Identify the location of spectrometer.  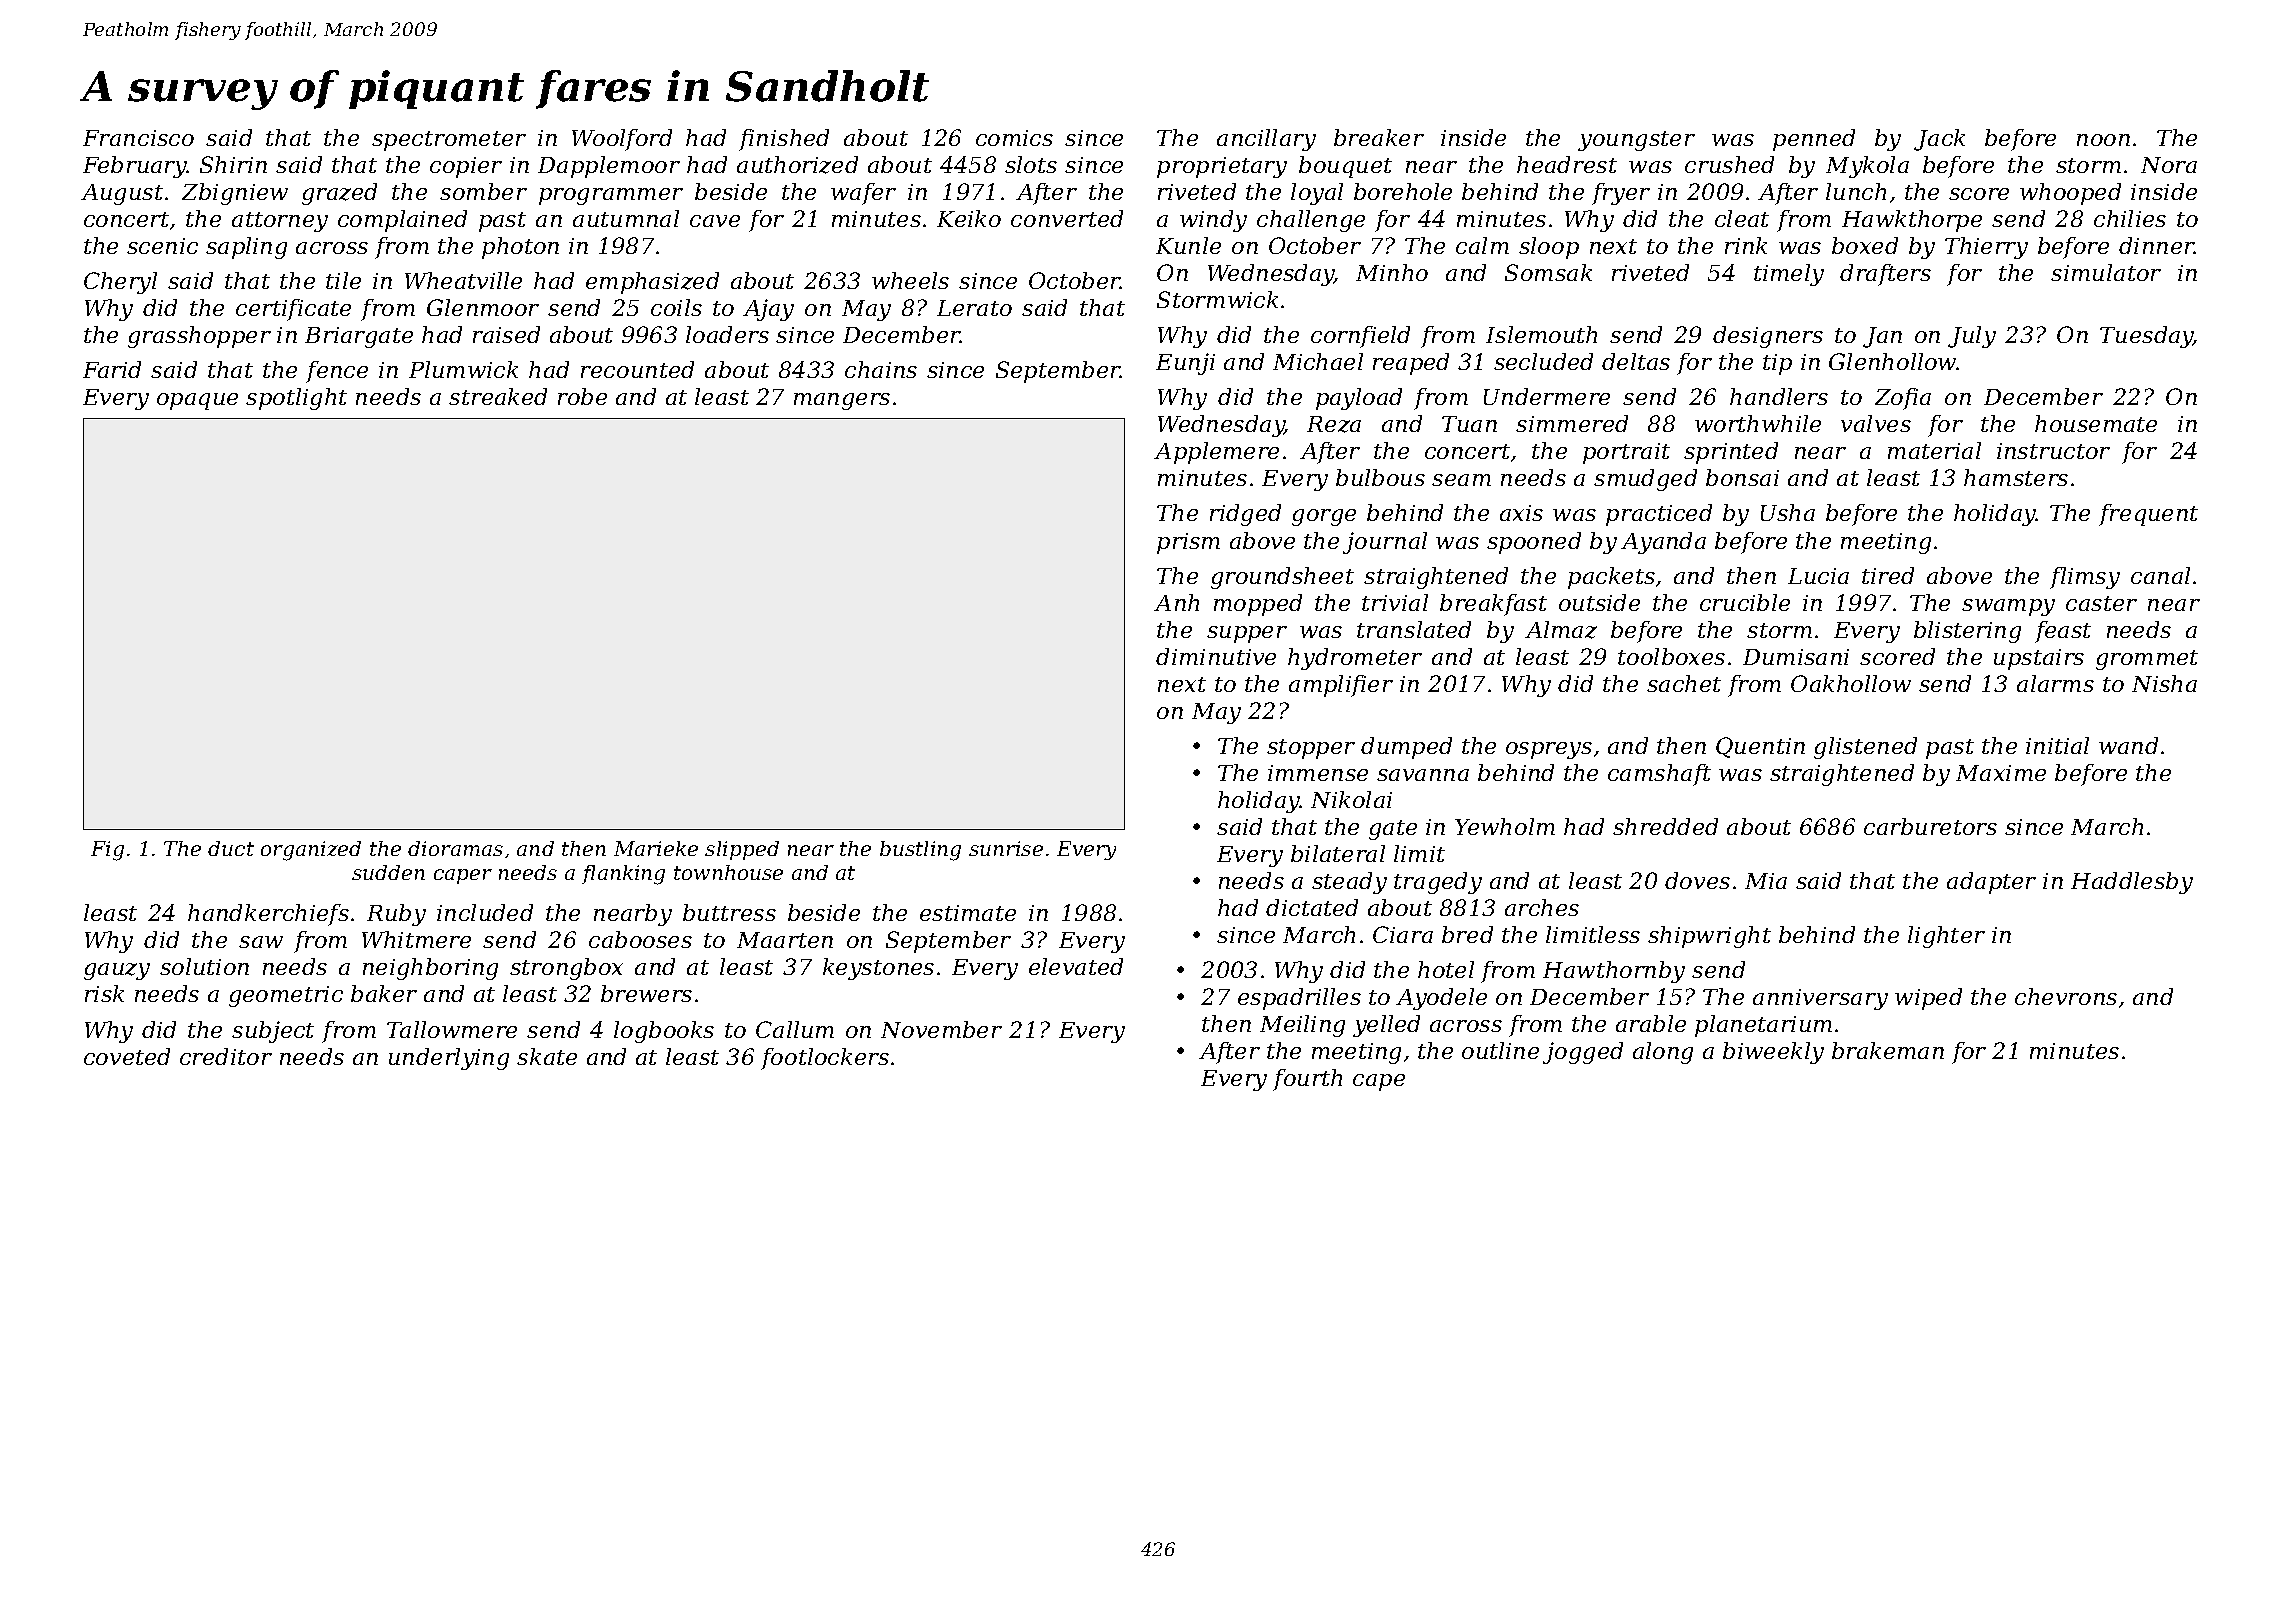
(449, 141).
